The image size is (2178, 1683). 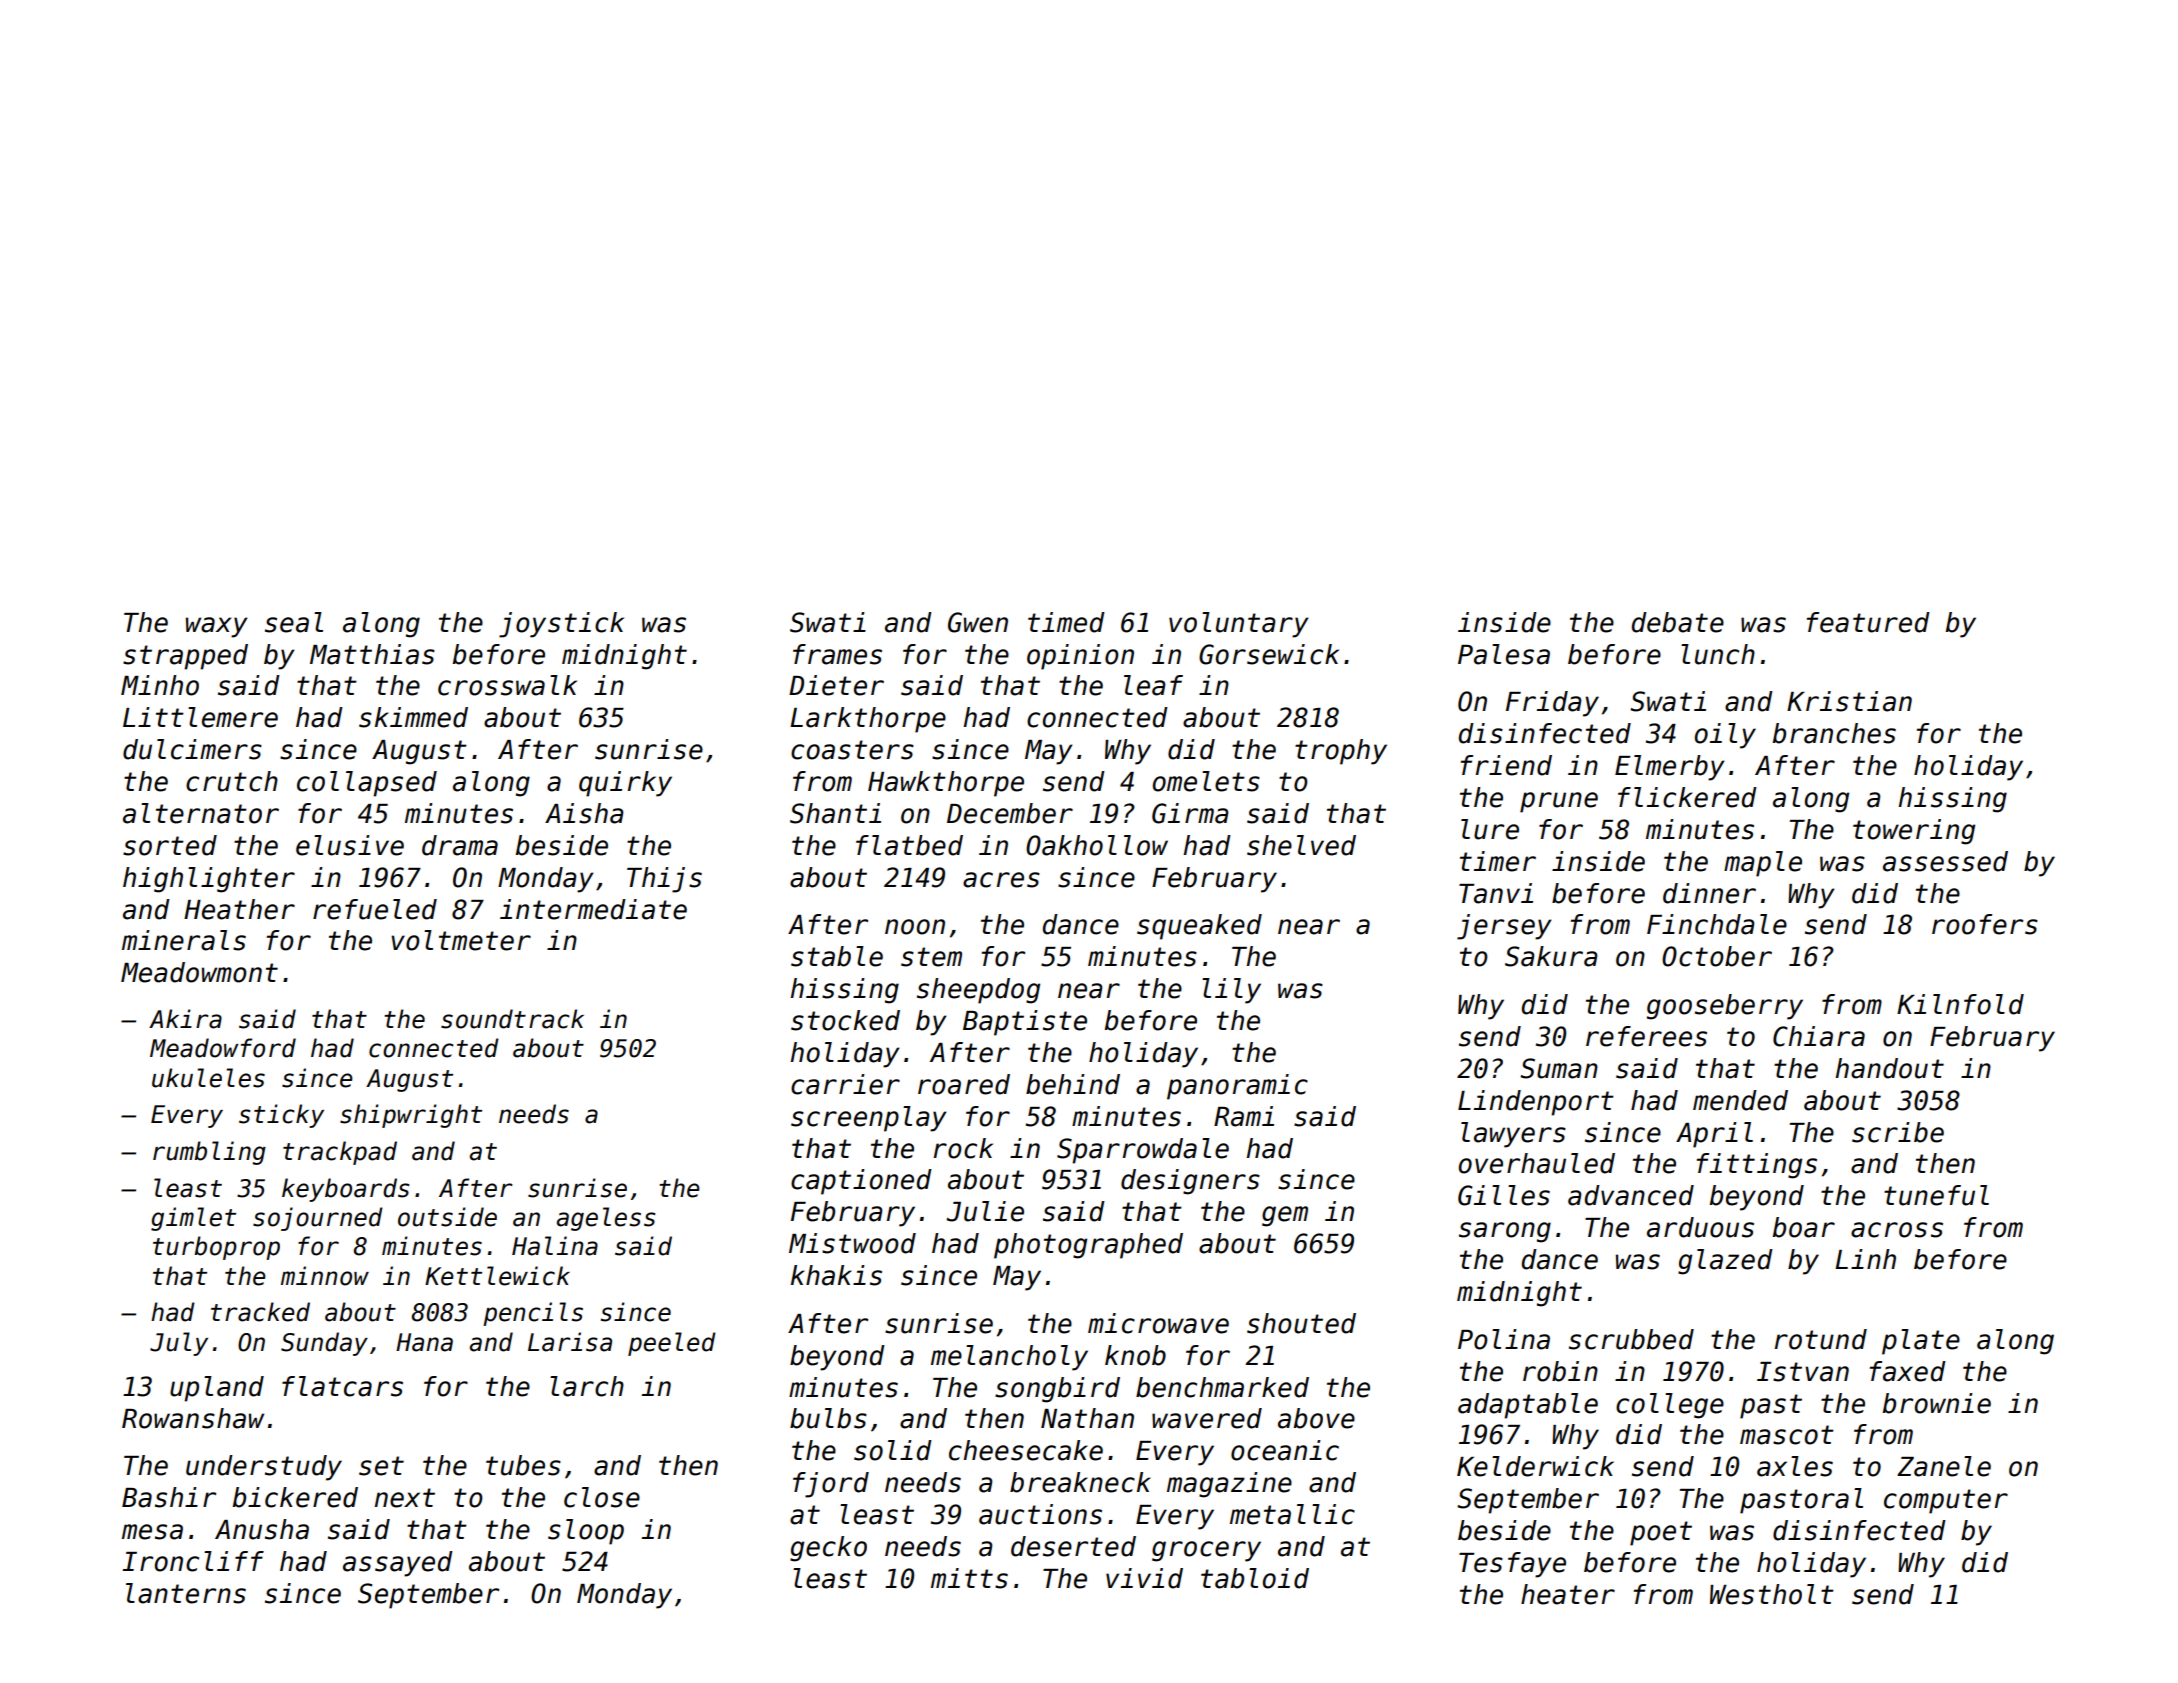 What do you see at coordinates (1073, 1084) in the page?
I see `behind` at bounding box center [1073, 1084].
